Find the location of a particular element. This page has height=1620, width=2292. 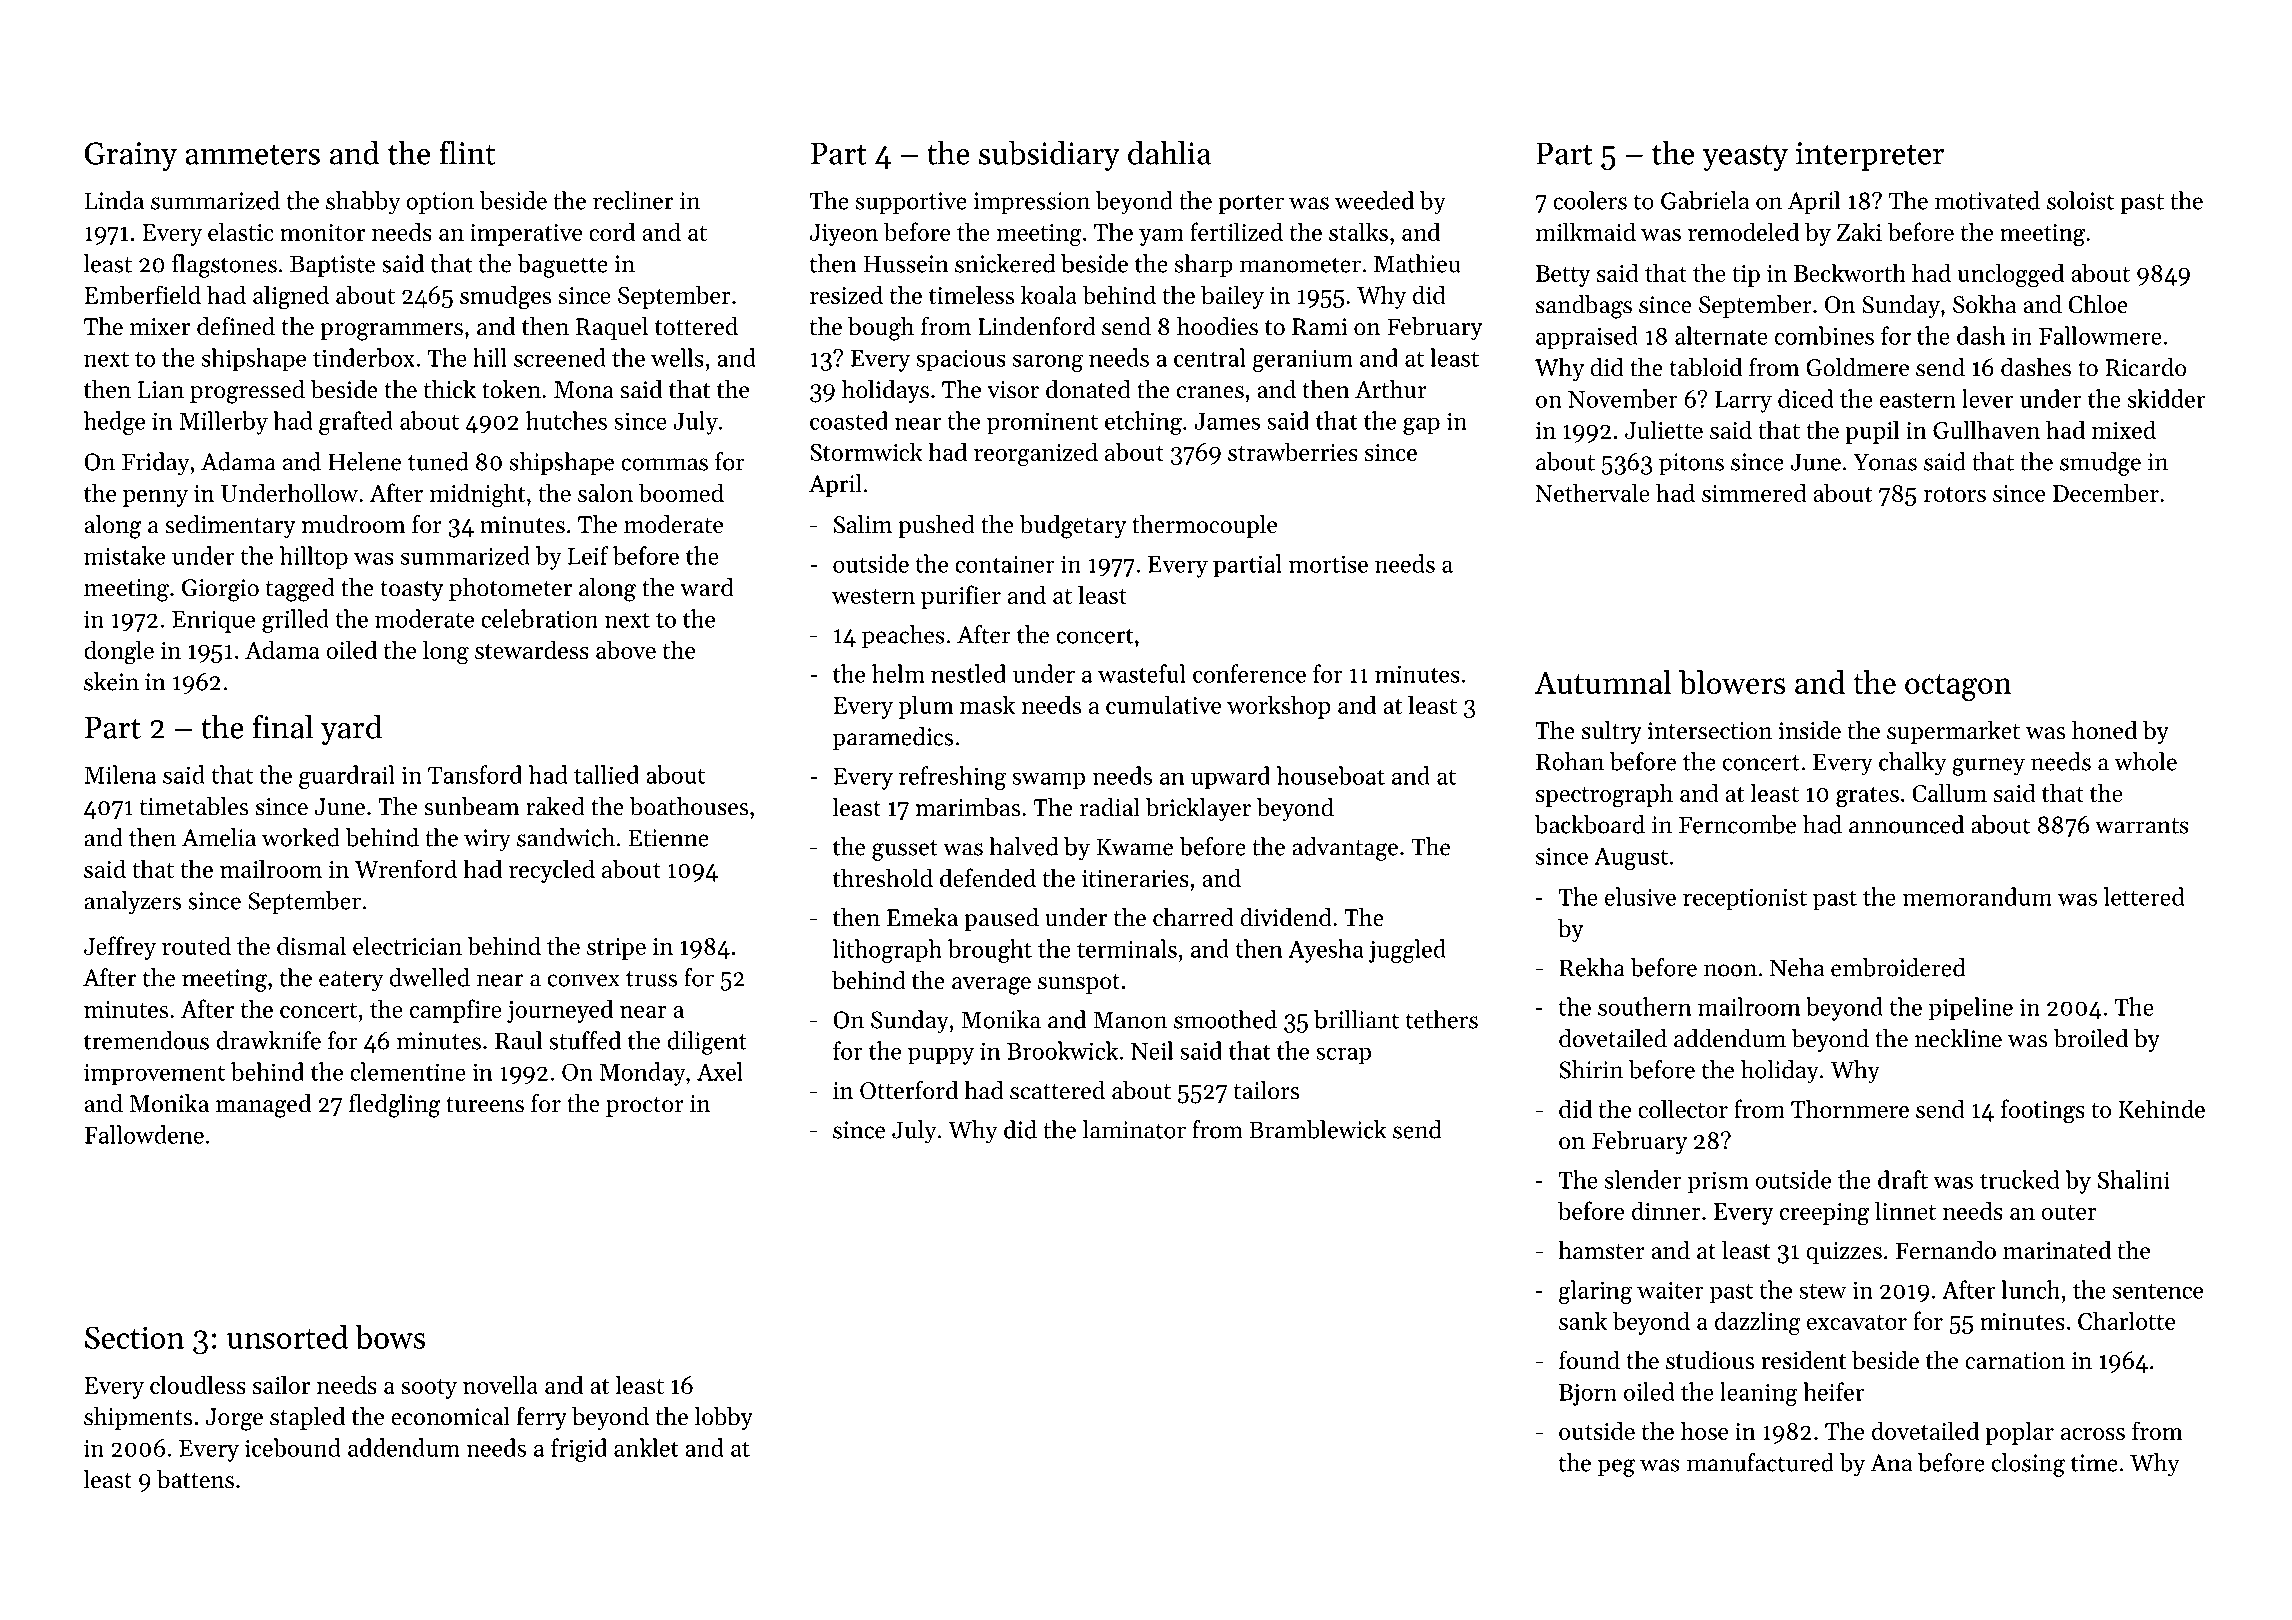

managed is located at coordinates (263, 1106).
